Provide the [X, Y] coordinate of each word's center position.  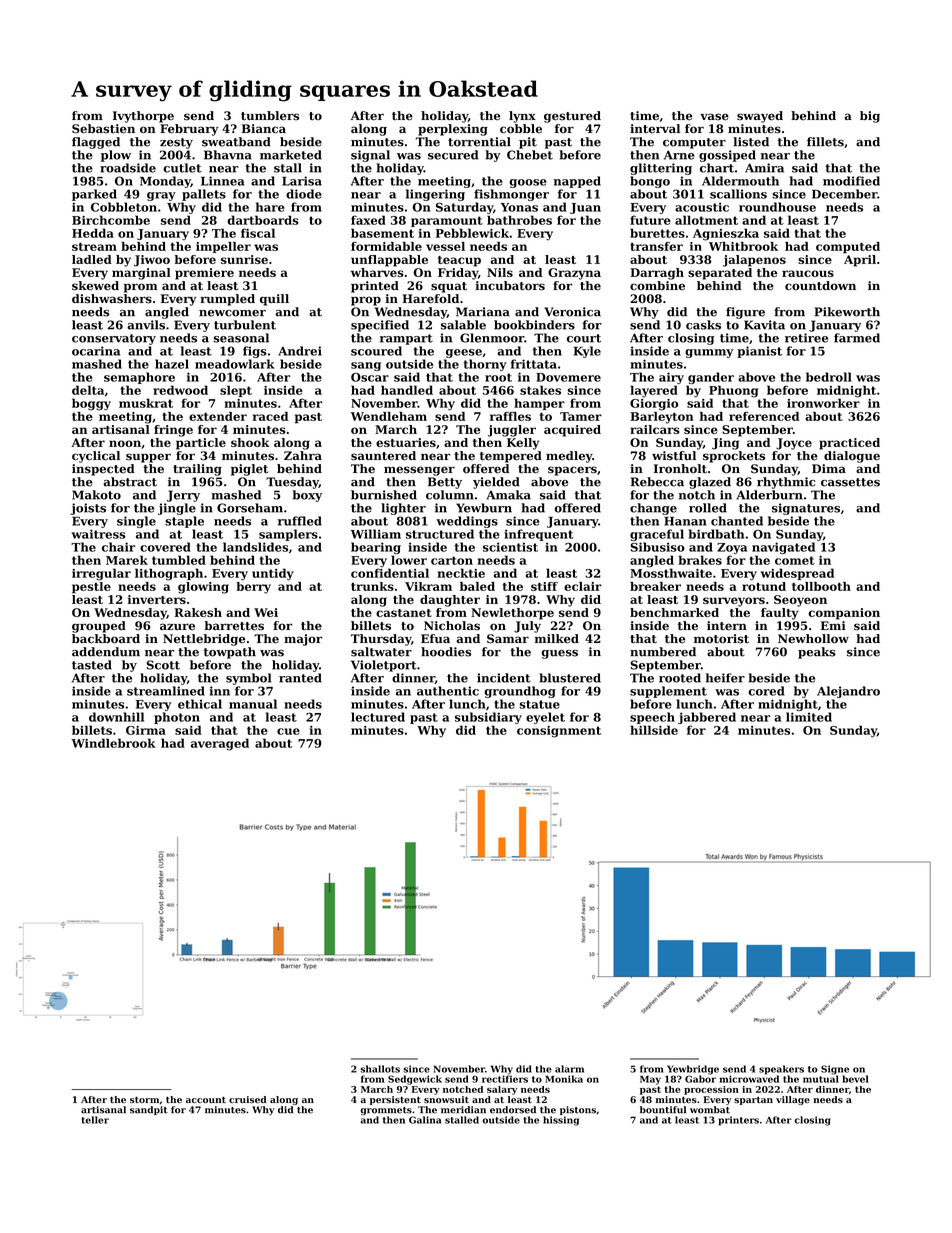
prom [141, 288]
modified [851, 181]
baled [477, 586]
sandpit [149, 1110]
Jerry [183, 496]
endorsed [513, 1110]
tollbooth [821, 586]
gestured [572, 117]
